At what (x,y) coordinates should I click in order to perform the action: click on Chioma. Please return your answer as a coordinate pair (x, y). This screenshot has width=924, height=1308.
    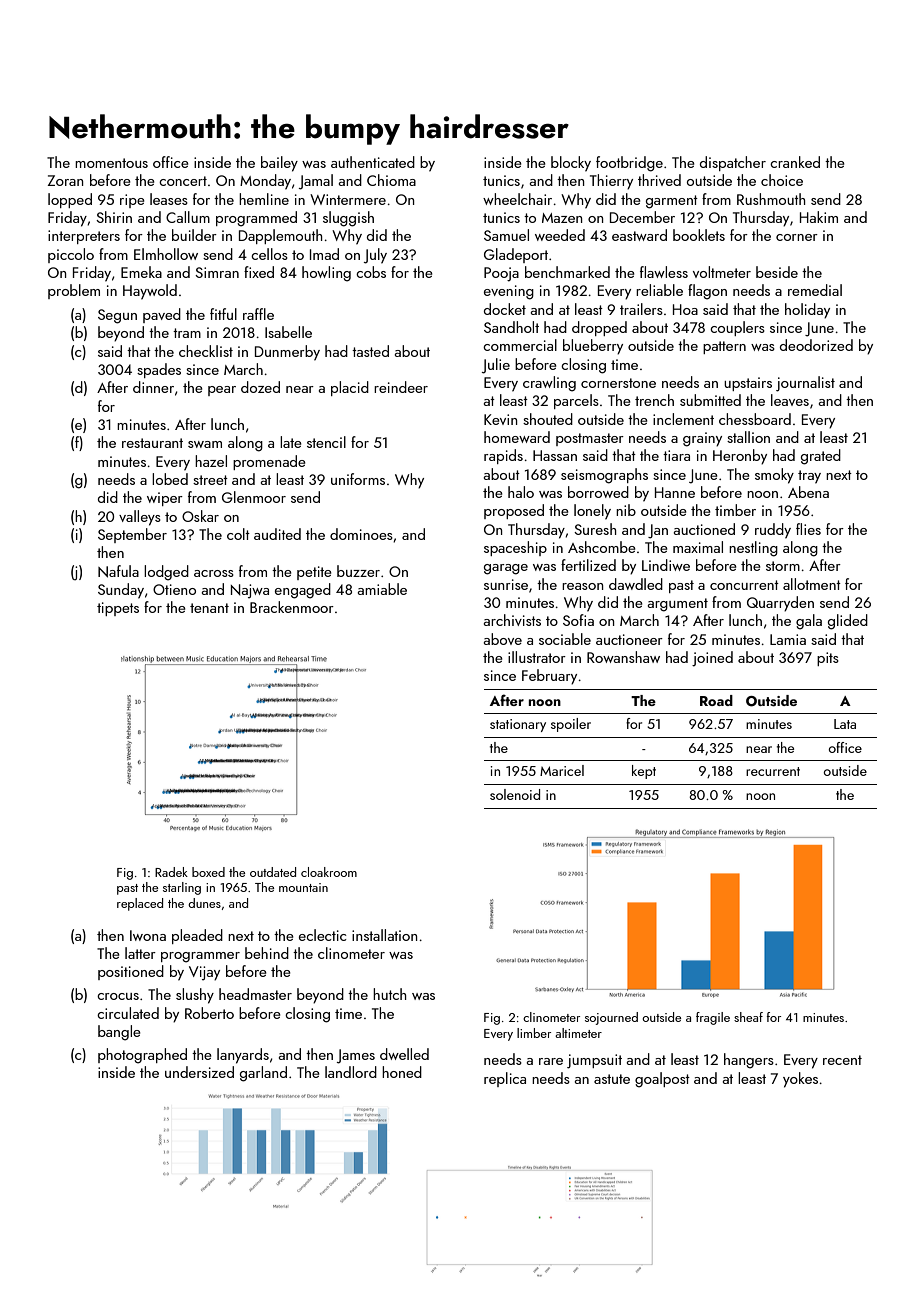
    Looking at the image, I should click on (391, 180).
